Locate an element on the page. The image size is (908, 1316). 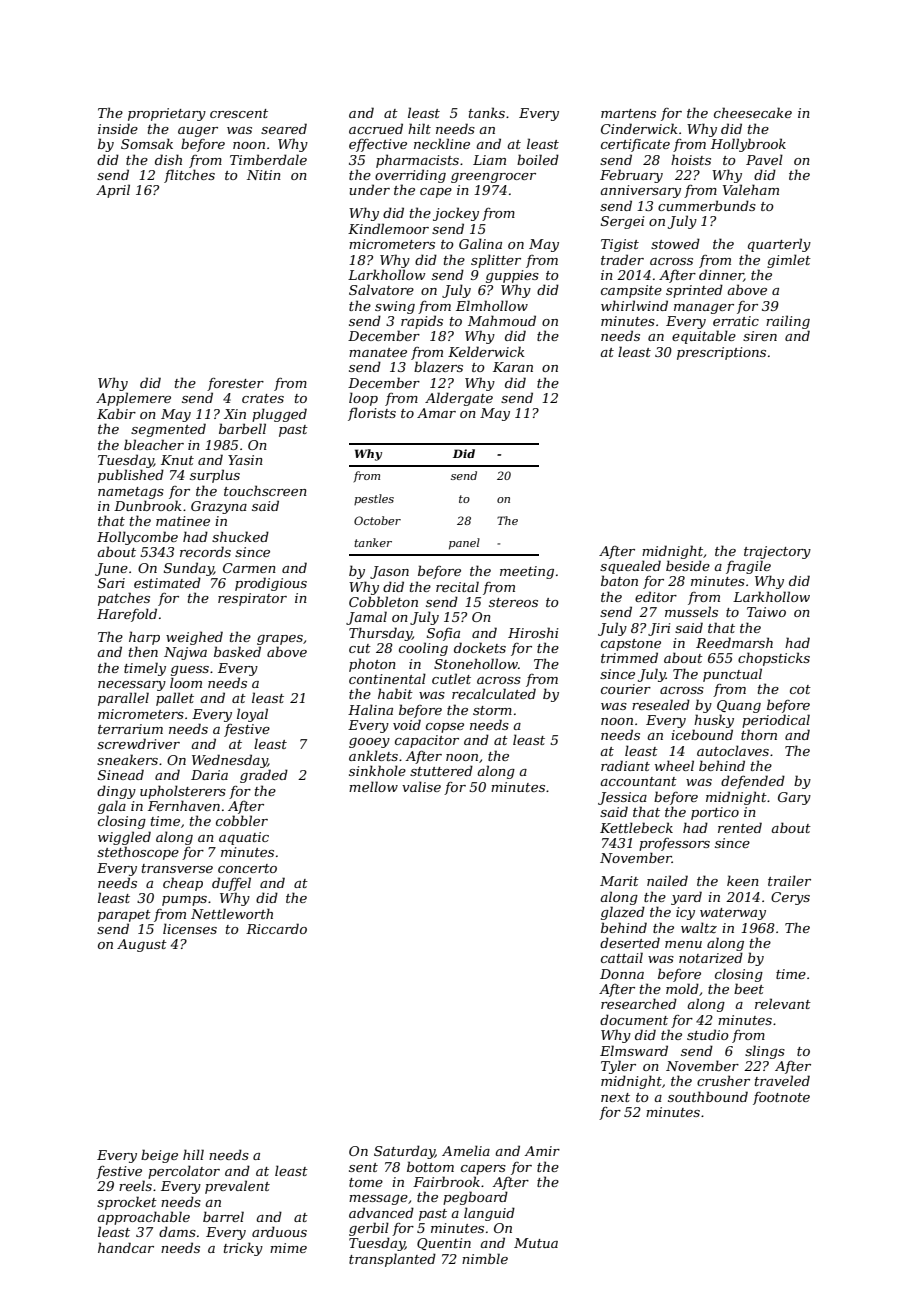
siren is located at coordinates (760, 336).
